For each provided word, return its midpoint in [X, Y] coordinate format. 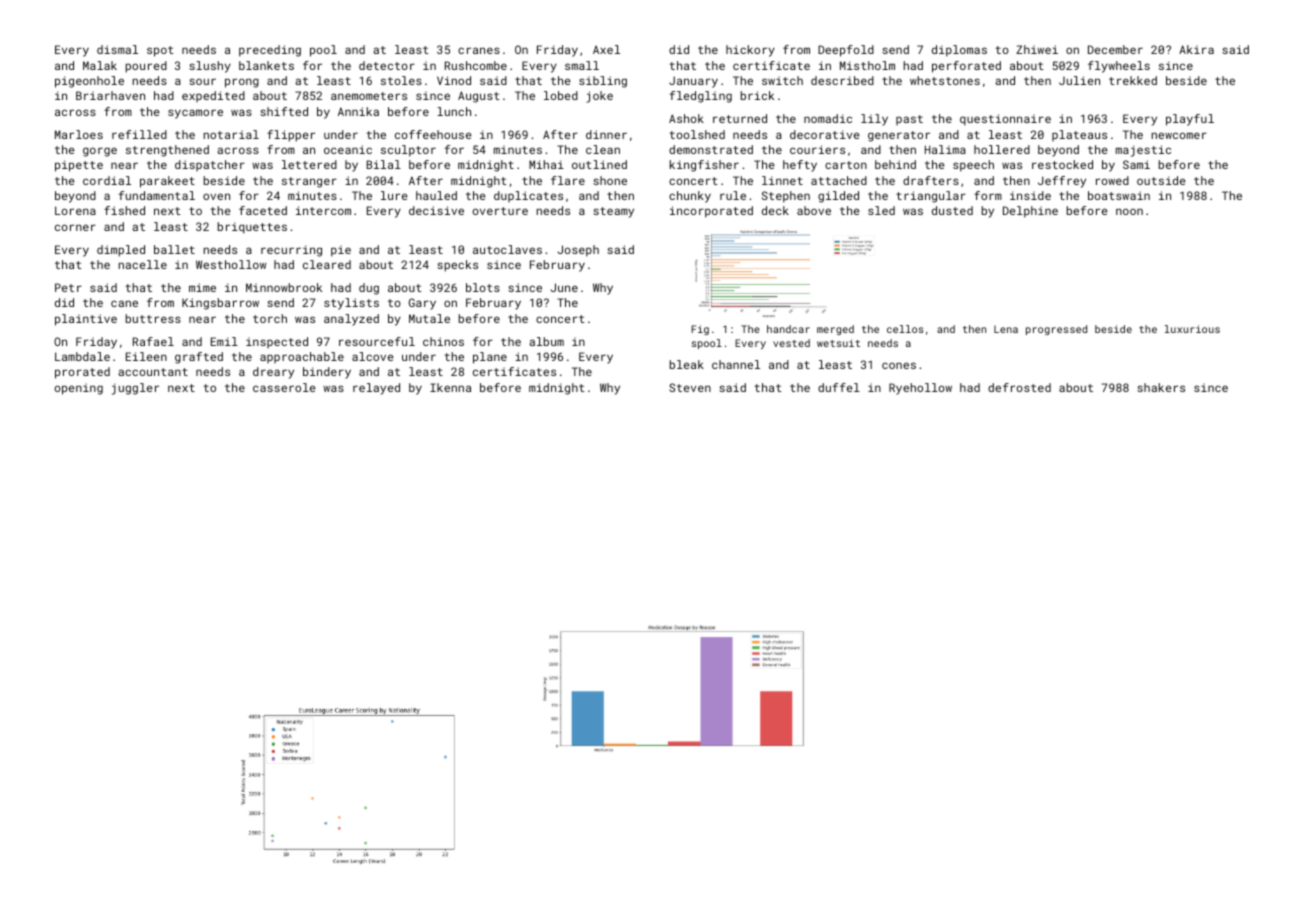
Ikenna [450, 387]
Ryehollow [920, 389]
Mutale [429, 318]
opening [79, 389]
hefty [800, 166]
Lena [1006, 329]
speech [973, 166]
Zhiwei [1037, 49]
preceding [270, 51]
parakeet [167, 182]
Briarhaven [110, 95]
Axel [606, 49]
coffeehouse [433, 134]
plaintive [86, 320]
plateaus [1079, 135]
